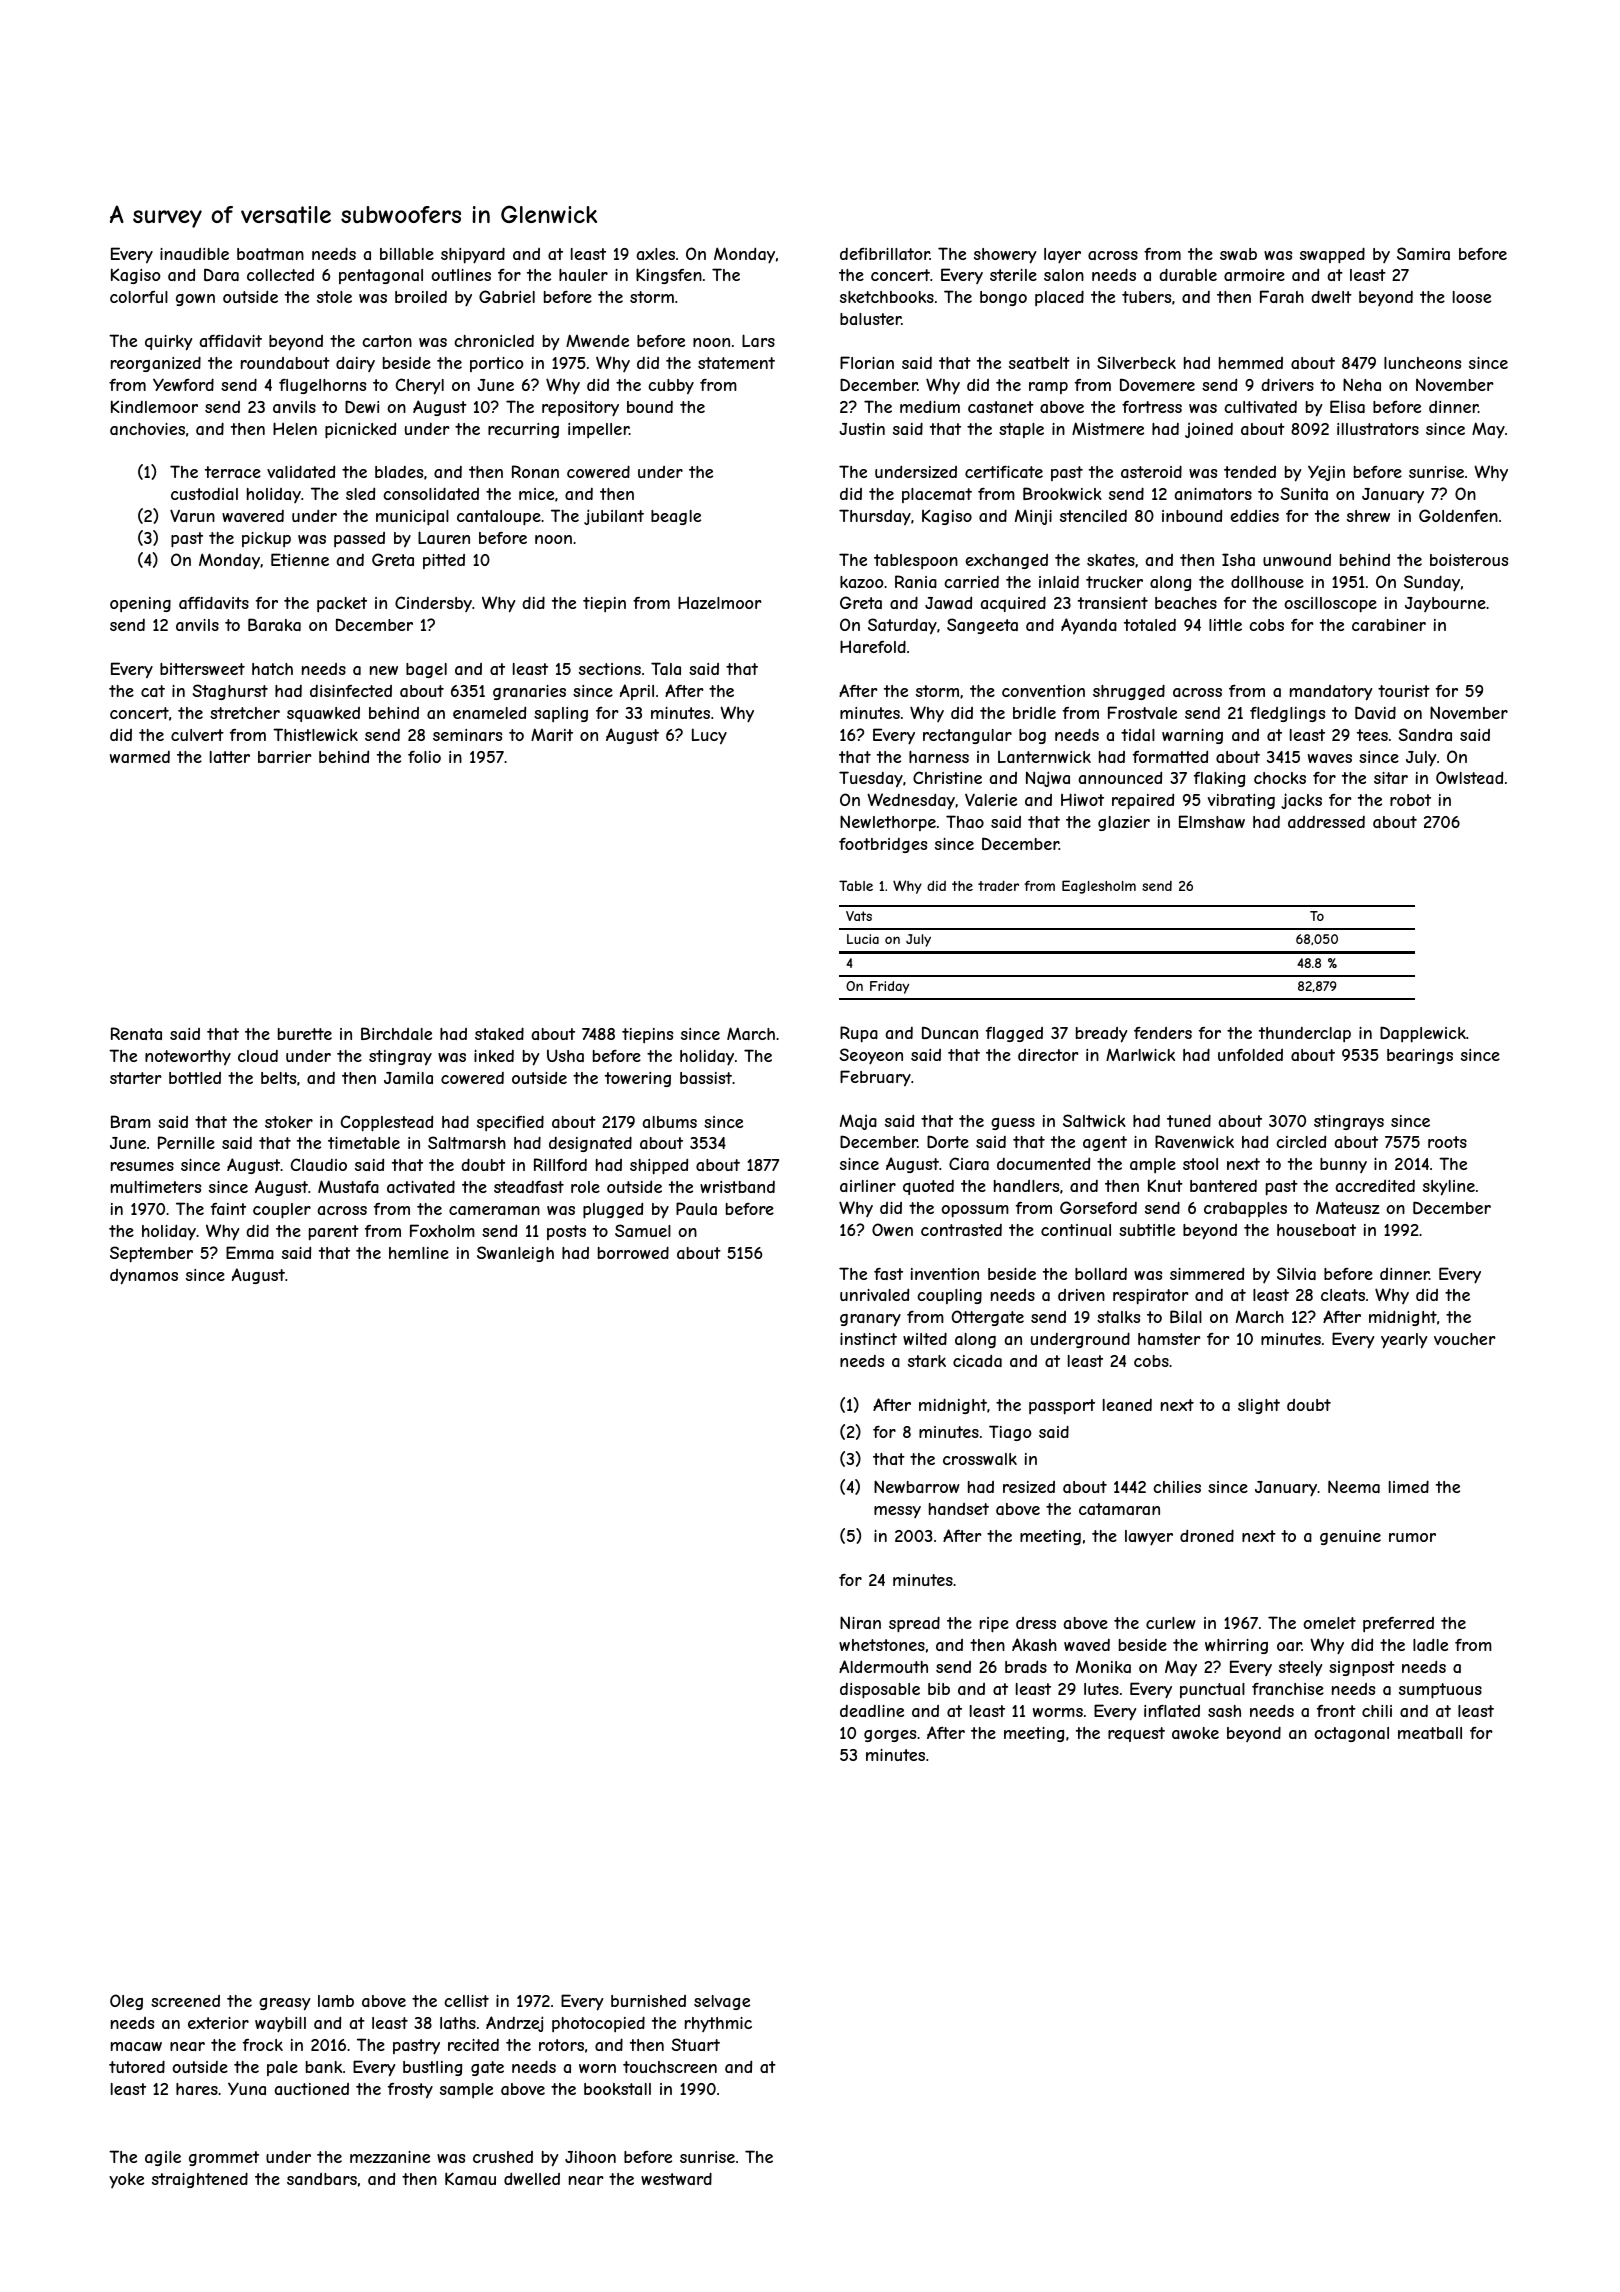  What do you see at coordinates (758, 340) in the screenshot?
I see `Lars` at bounding box center [758, 340].
